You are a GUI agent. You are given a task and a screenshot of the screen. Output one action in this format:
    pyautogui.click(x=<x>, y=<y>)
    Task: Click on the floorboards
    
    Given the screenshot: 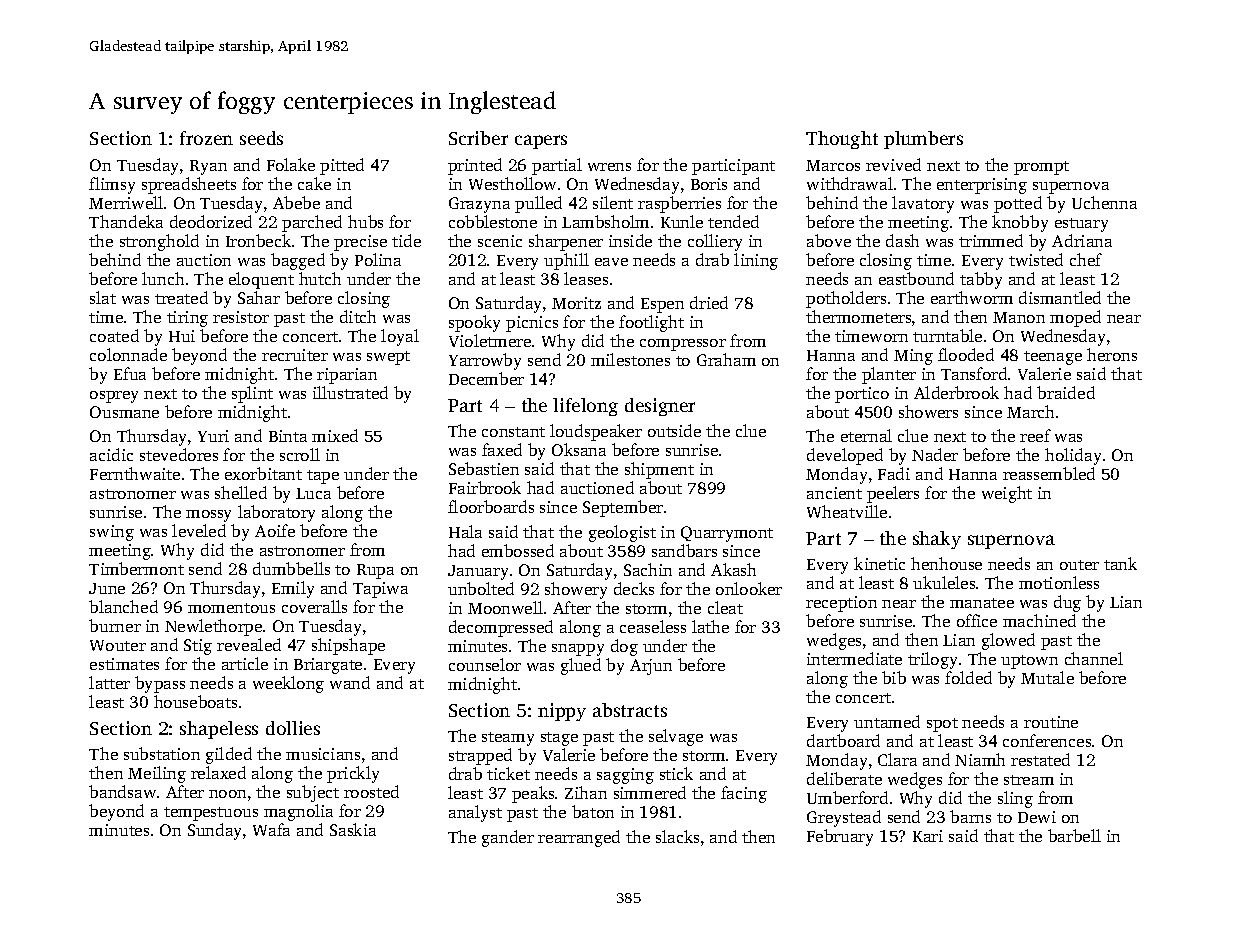 What is the action you would take?
    pyautogui.click(x=491, y=506)
